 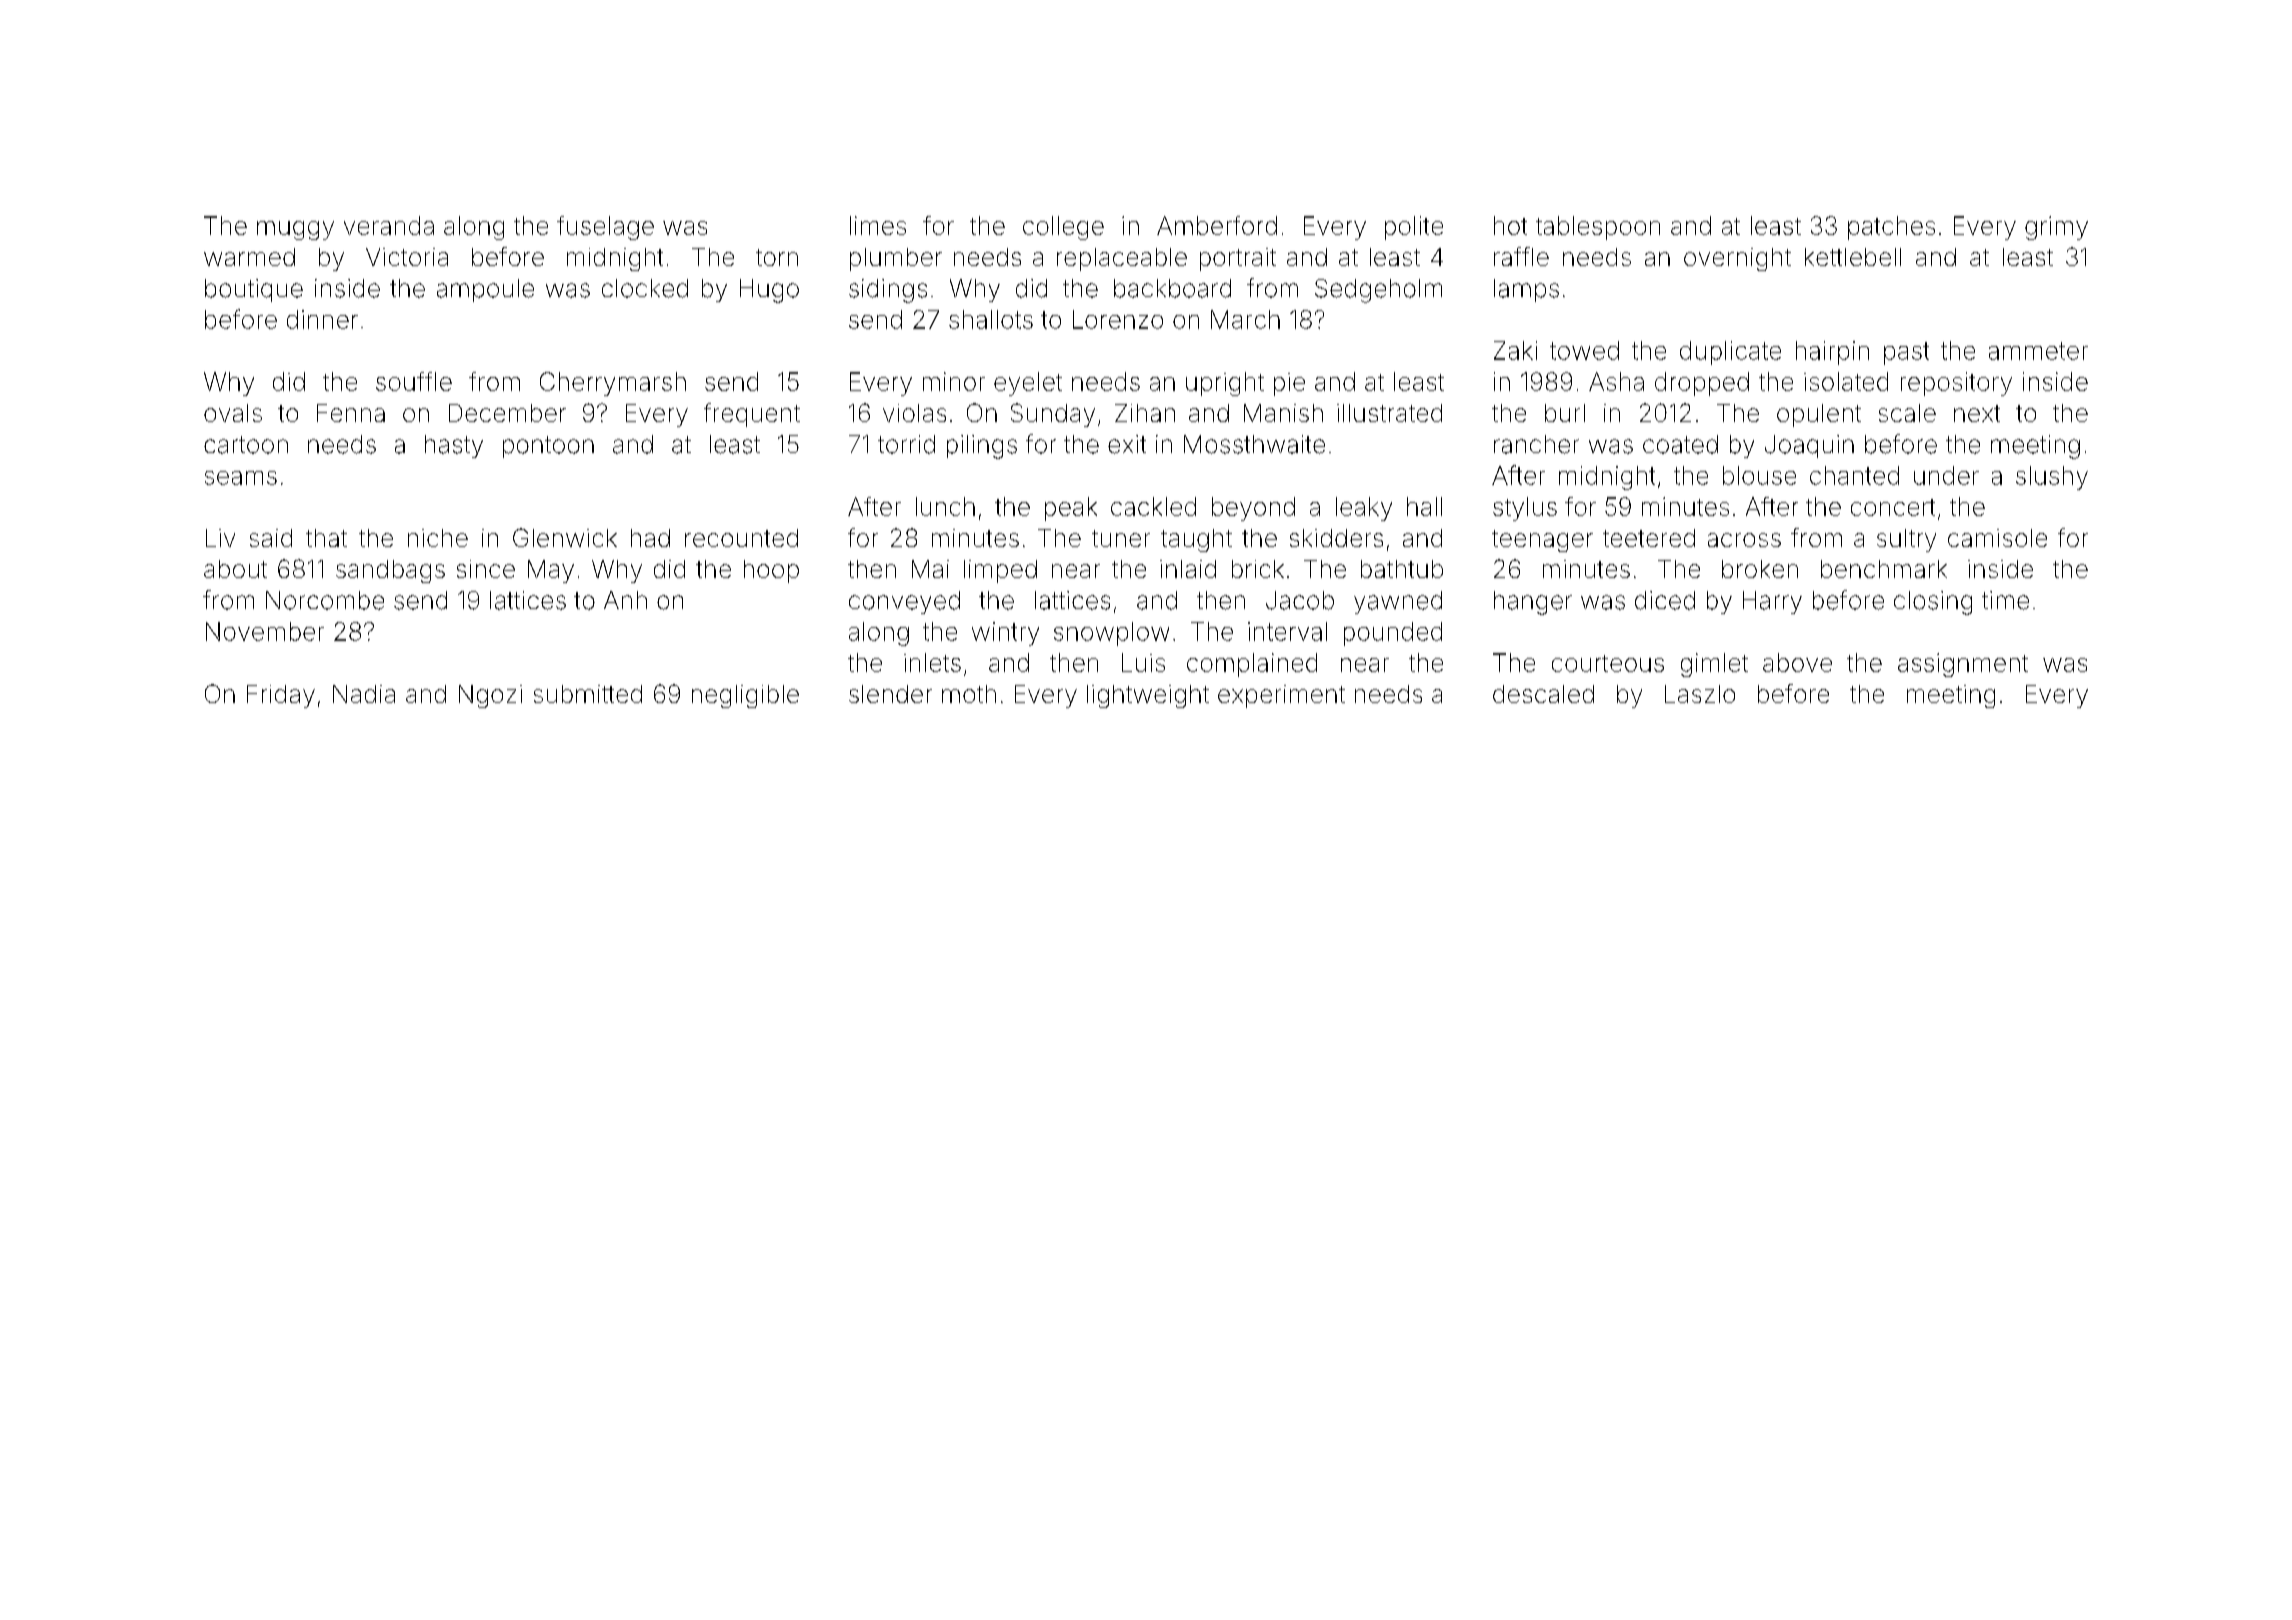 I want to click on patches, so click(x=1891, y=228).
